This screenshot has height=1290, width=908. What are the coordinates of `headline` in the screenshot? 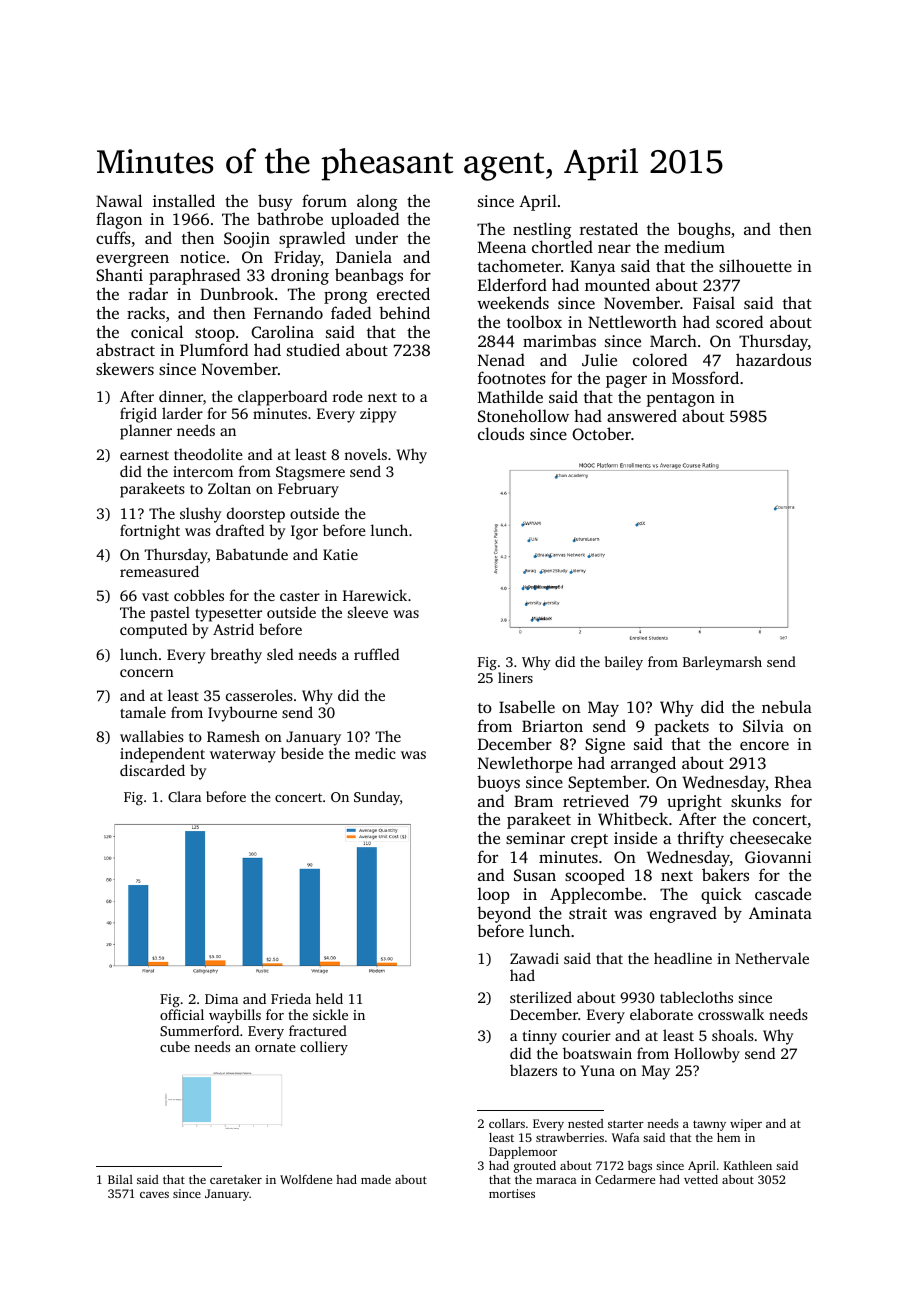 It's located at (683, 958).
